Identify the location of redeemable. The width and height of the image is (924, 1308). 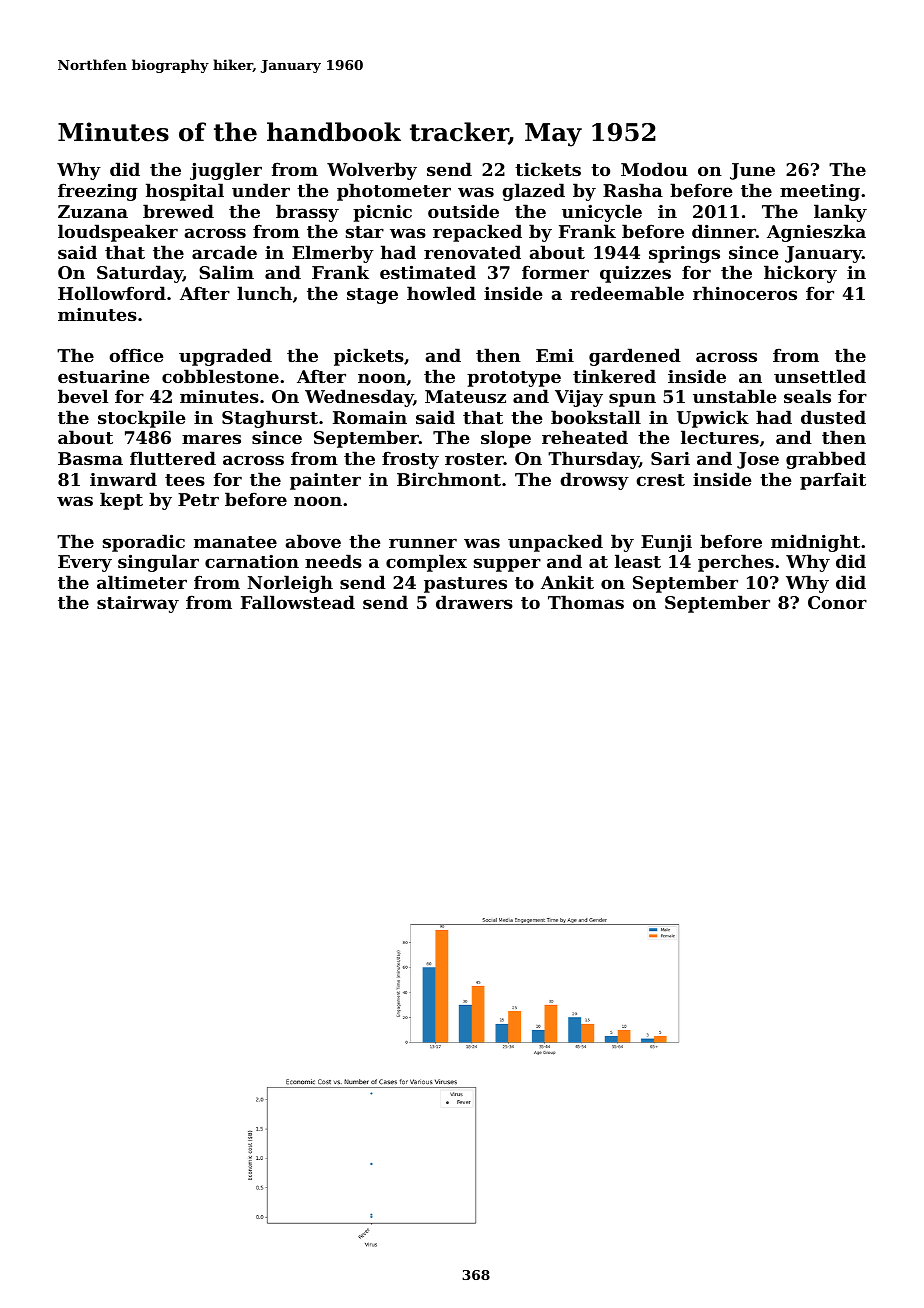
(627, 293).
